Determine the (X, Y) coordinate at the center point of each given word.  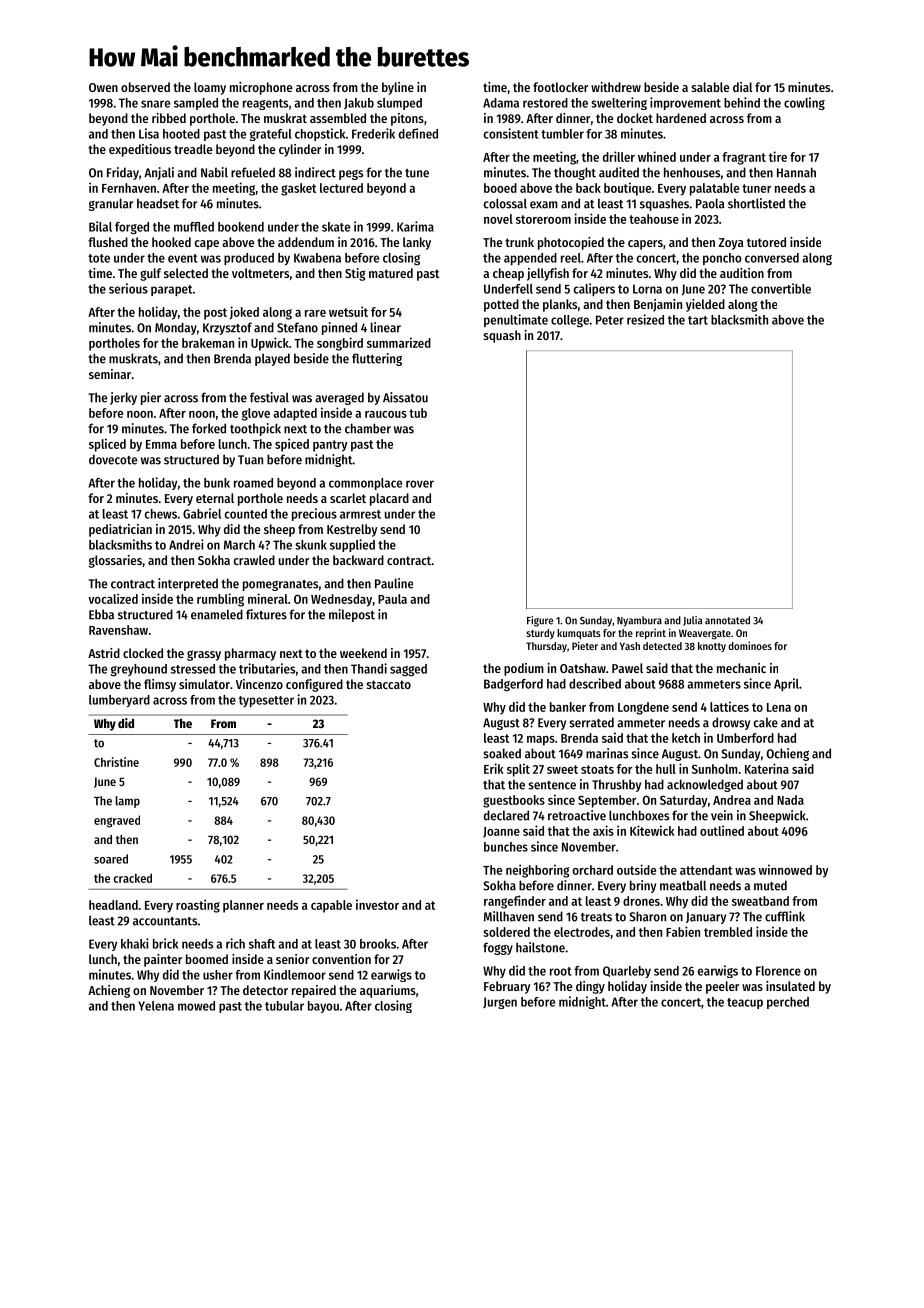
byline (398, 88)
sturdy (540, 634)
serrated (591, 722)
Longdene (643, 708)
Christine (116, 762)
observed (145, 87)
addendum (306, 242)
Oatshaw (583, 668)
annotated (727, 620)
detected (662, 646)
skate (336, 227)
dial (742, 87)
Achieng (109, 991)
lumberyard (119, 701)
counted (246, 514)
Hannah (796, 172)
